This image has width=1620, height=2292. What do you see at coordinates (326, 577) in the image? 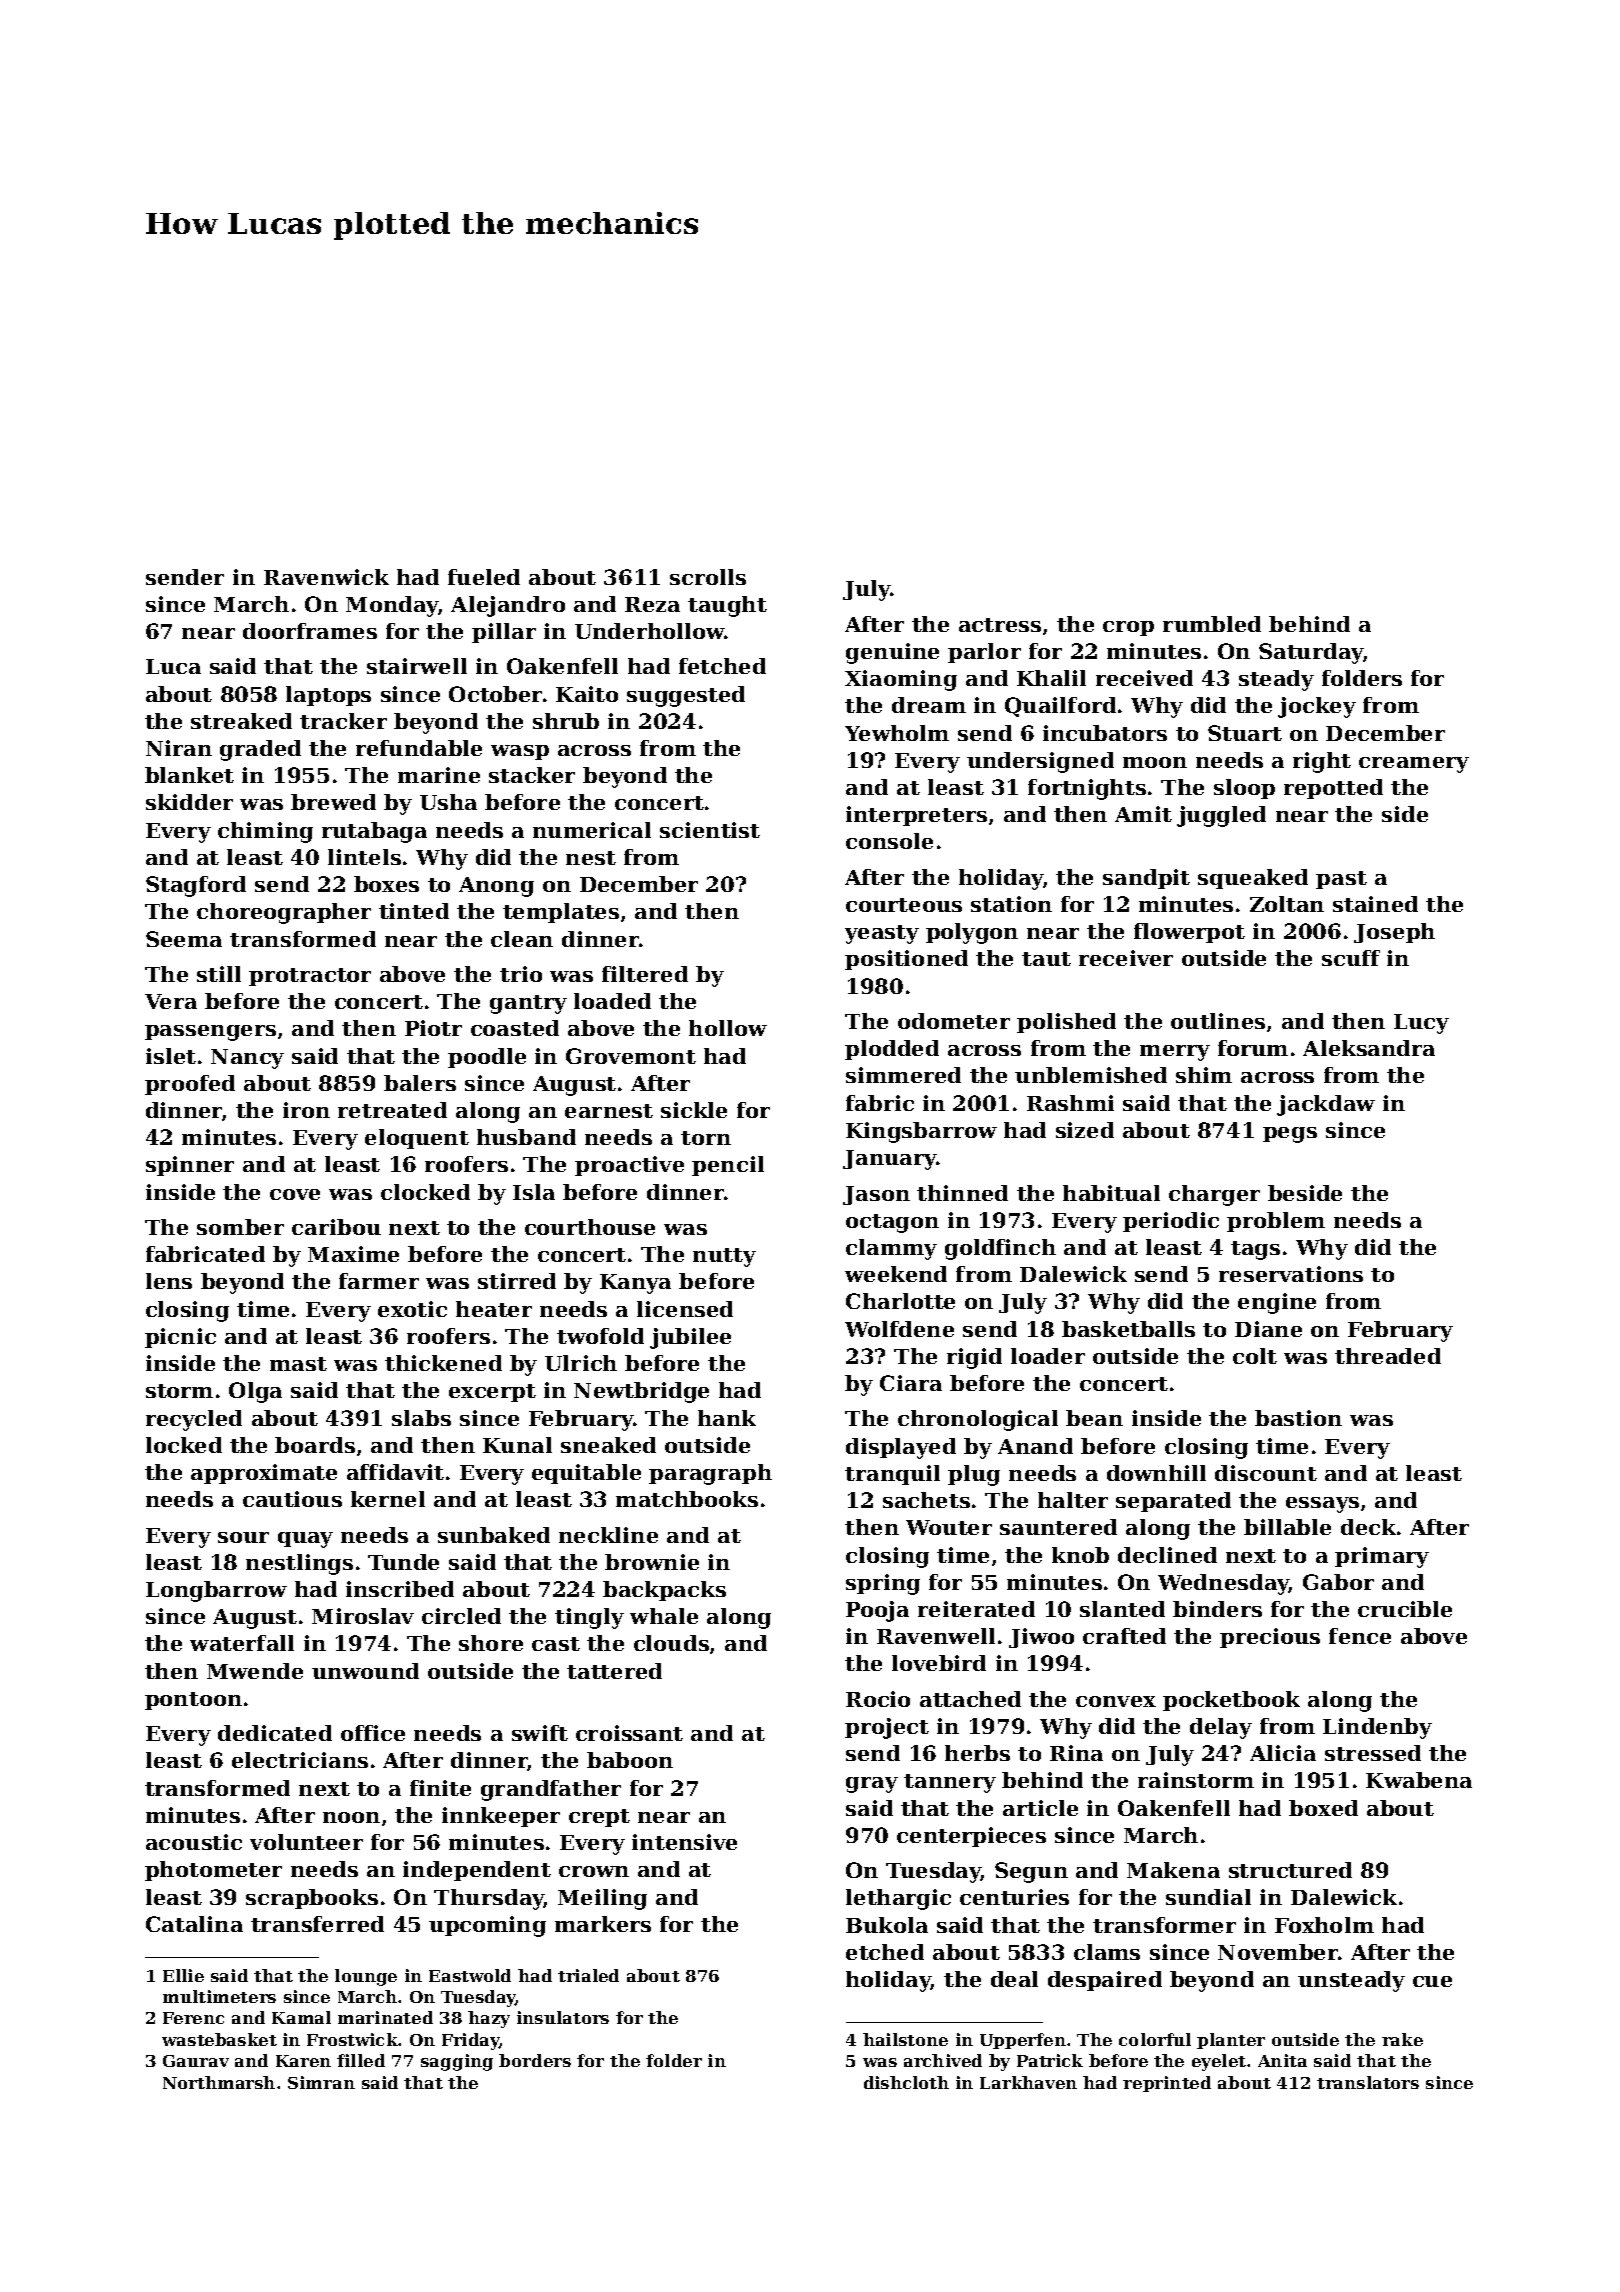
I see `Ravenwick` at bounding box center [326, 577].
